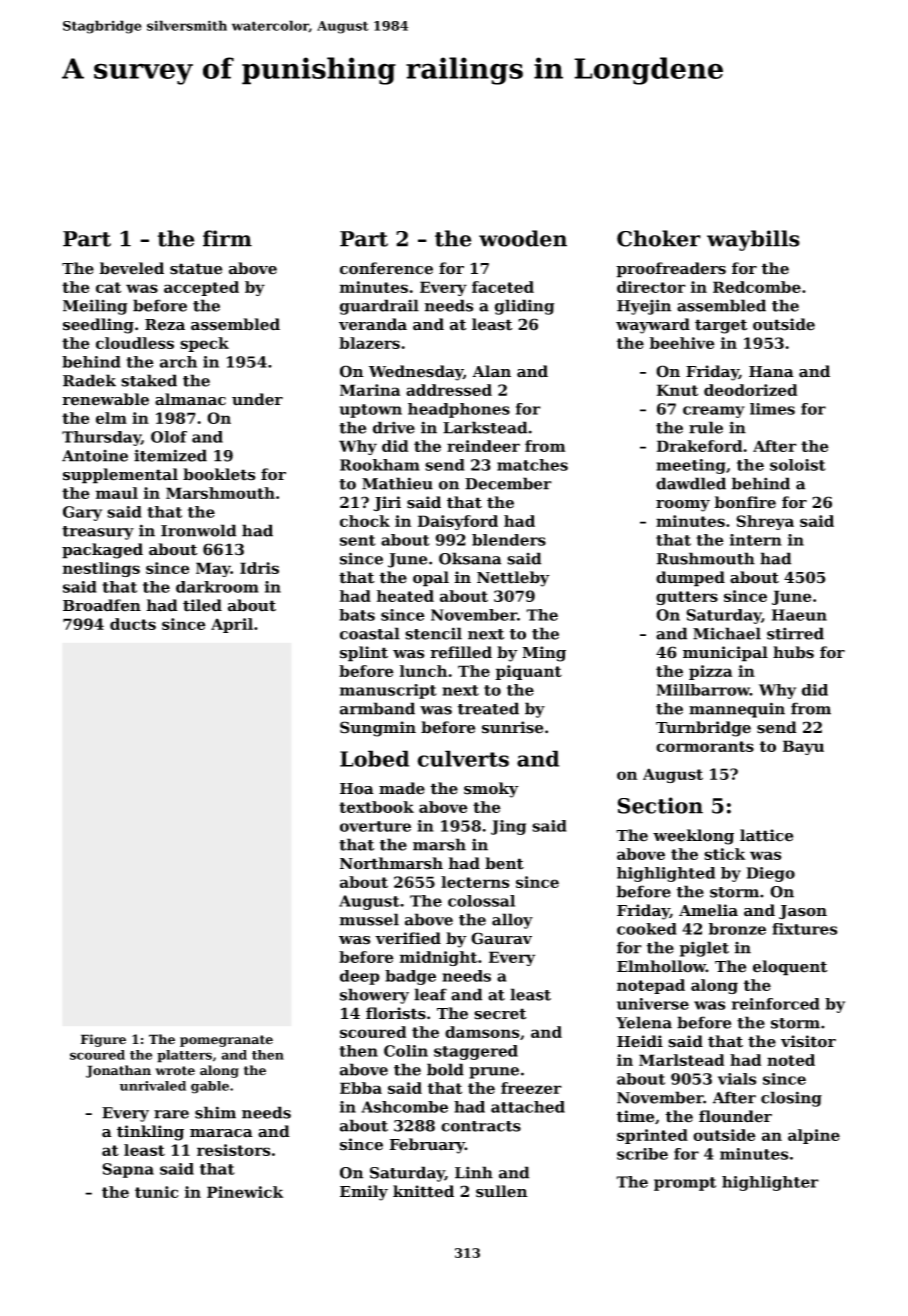 This screenshot has height=1316, width=908. I want to click on hubs, so click(793, 652).
